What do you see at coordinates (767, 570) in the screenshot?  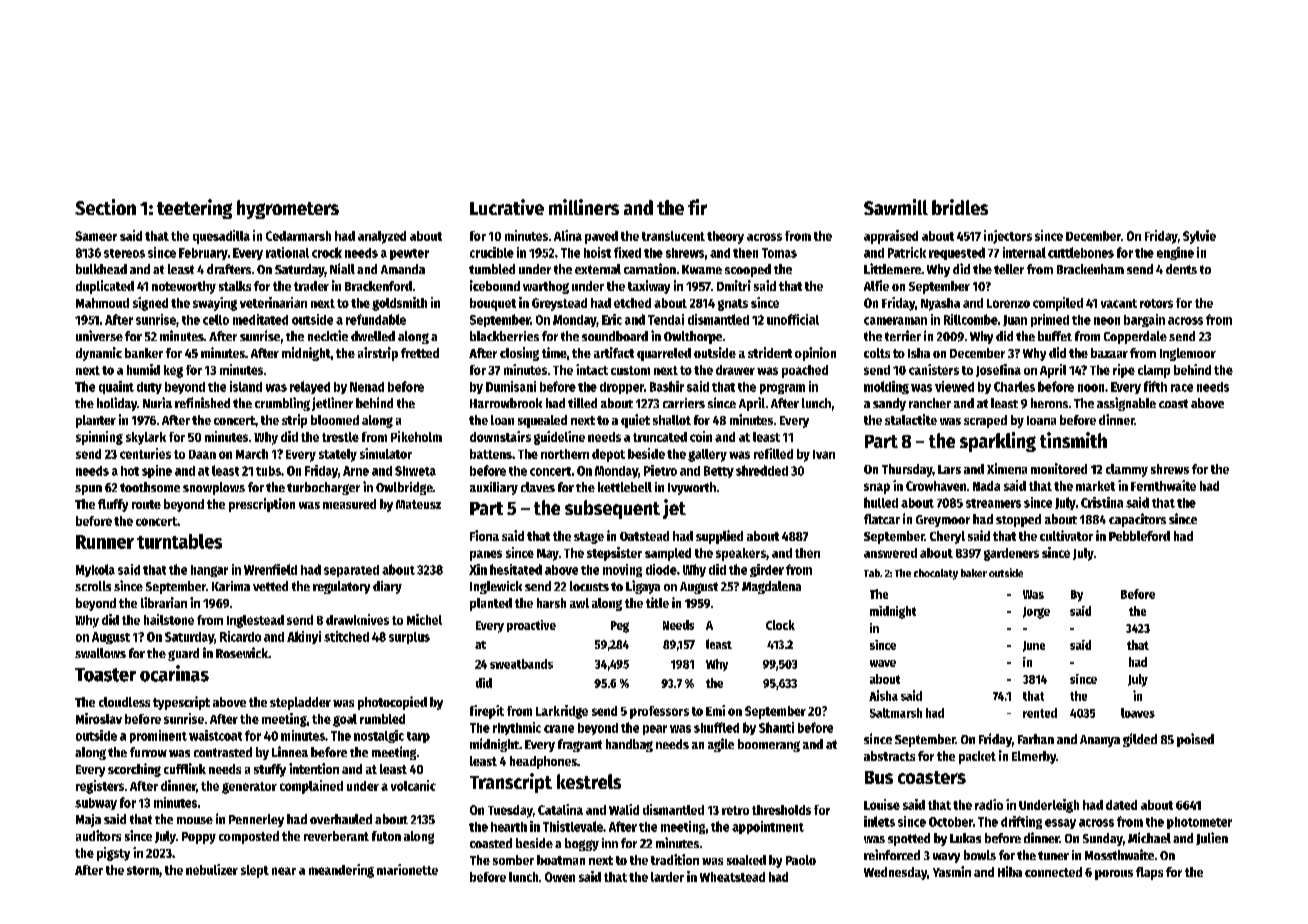 I see `girder` at bounding box center [767, 570].
